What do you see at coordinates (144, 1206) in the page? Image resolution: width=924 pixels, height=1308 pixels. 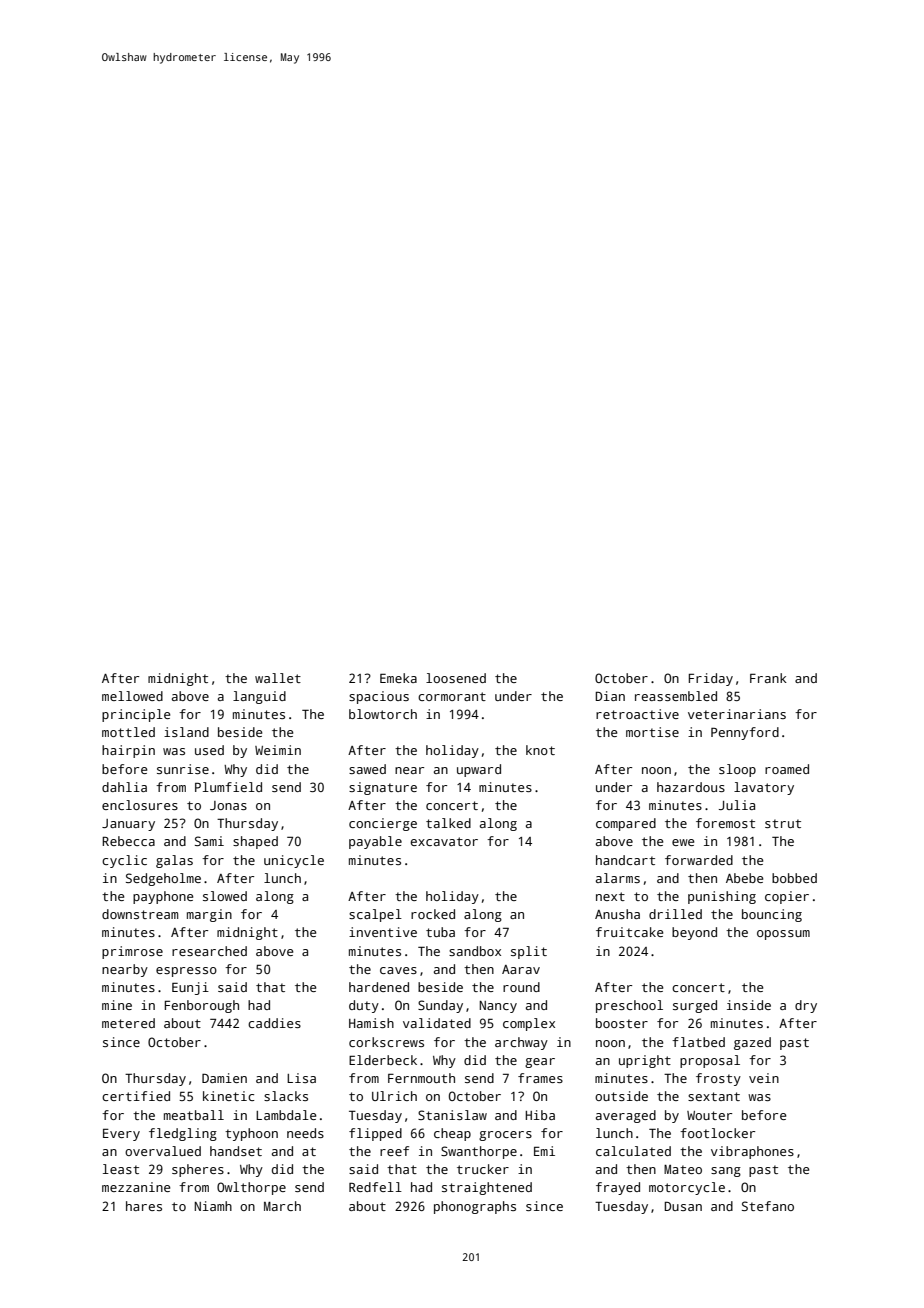 I see `hares` at bounding box center [144, 1206].
